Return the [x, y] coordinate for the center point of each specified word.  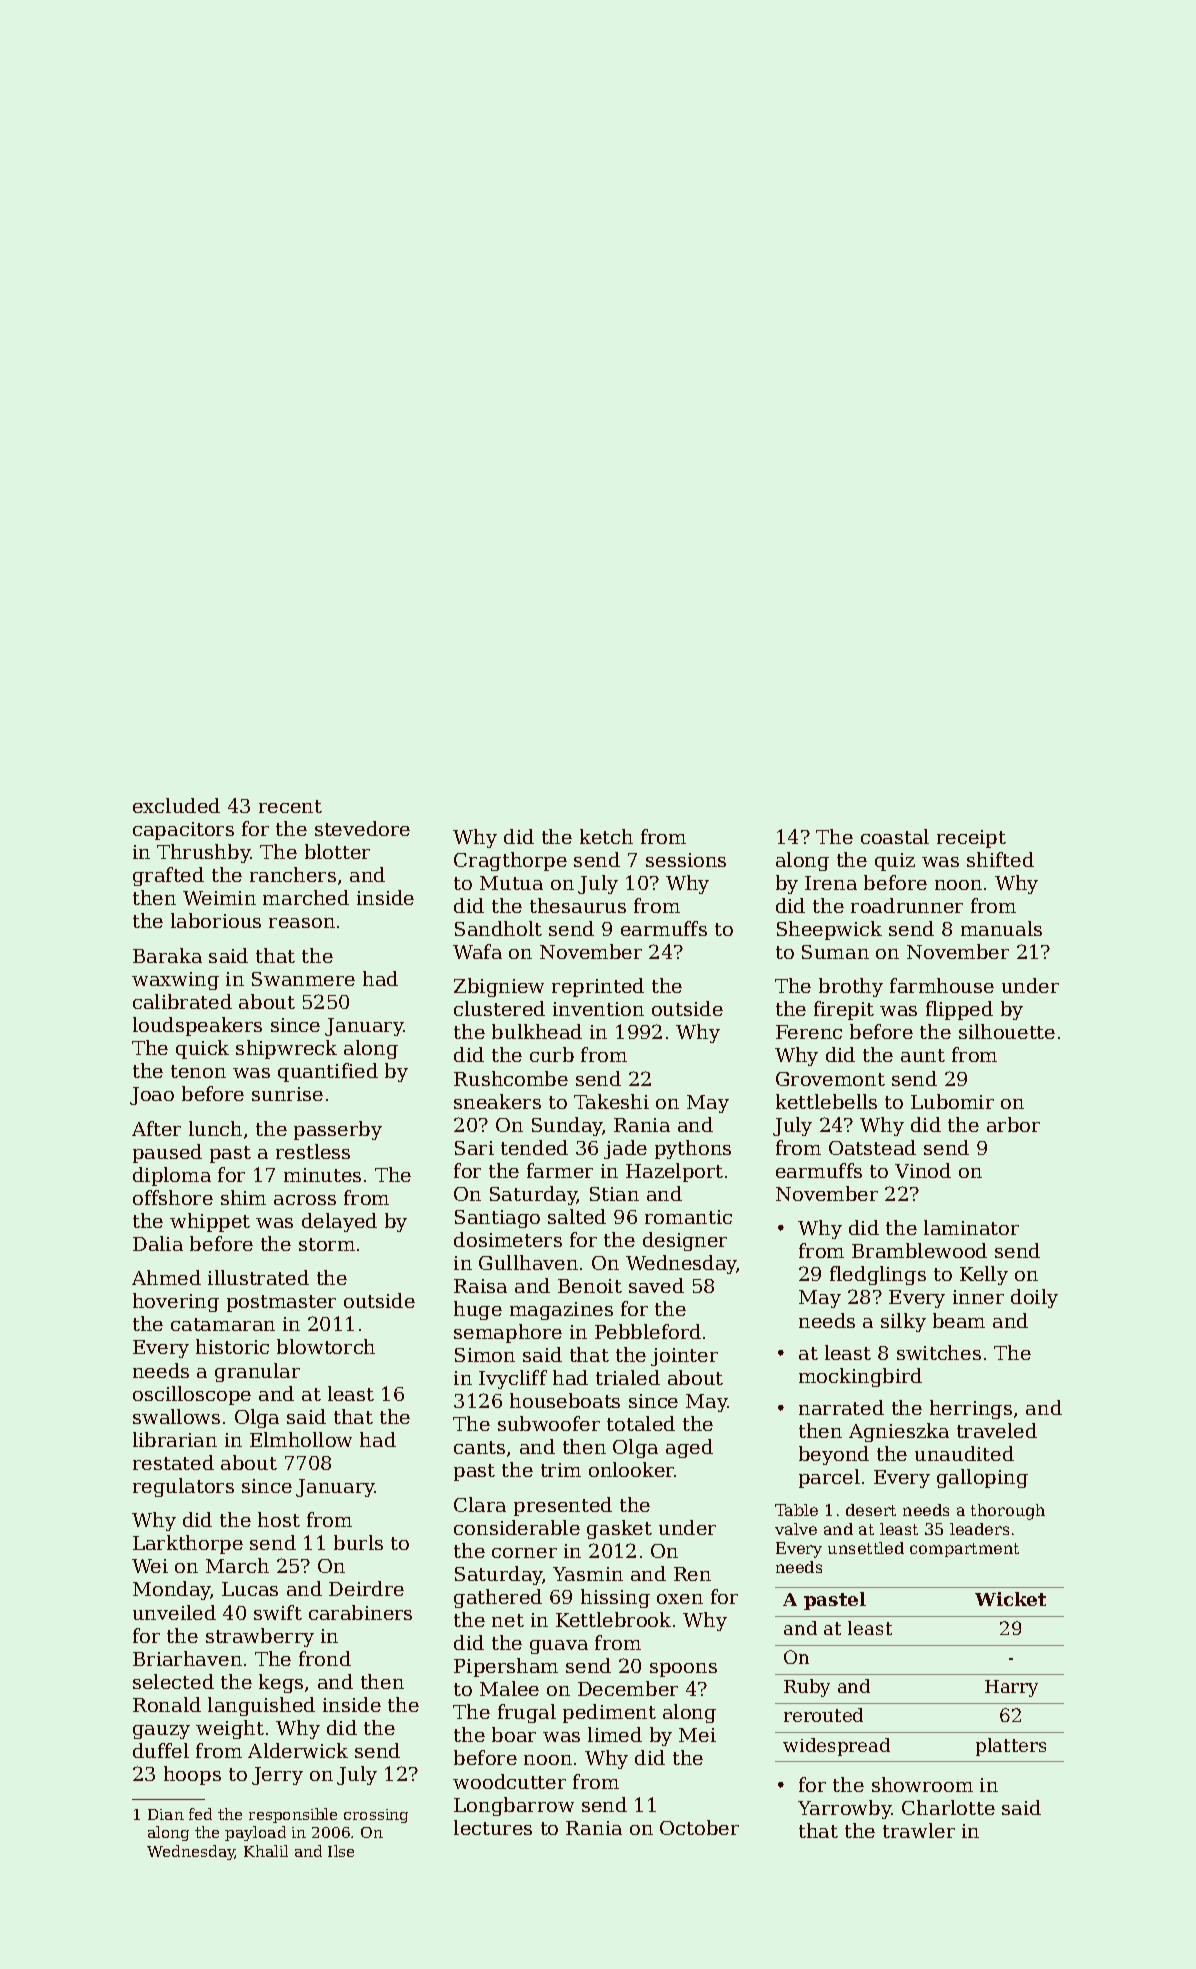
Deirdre [366, 1588]
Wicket [1010, 1599]
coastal [895, 836]
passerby [338, 1130]
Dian [166, 1814]
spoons [683, 1670]
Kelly [984, 1275]
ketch [606, 836]
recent [290, 806]
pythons [693, 1149]
